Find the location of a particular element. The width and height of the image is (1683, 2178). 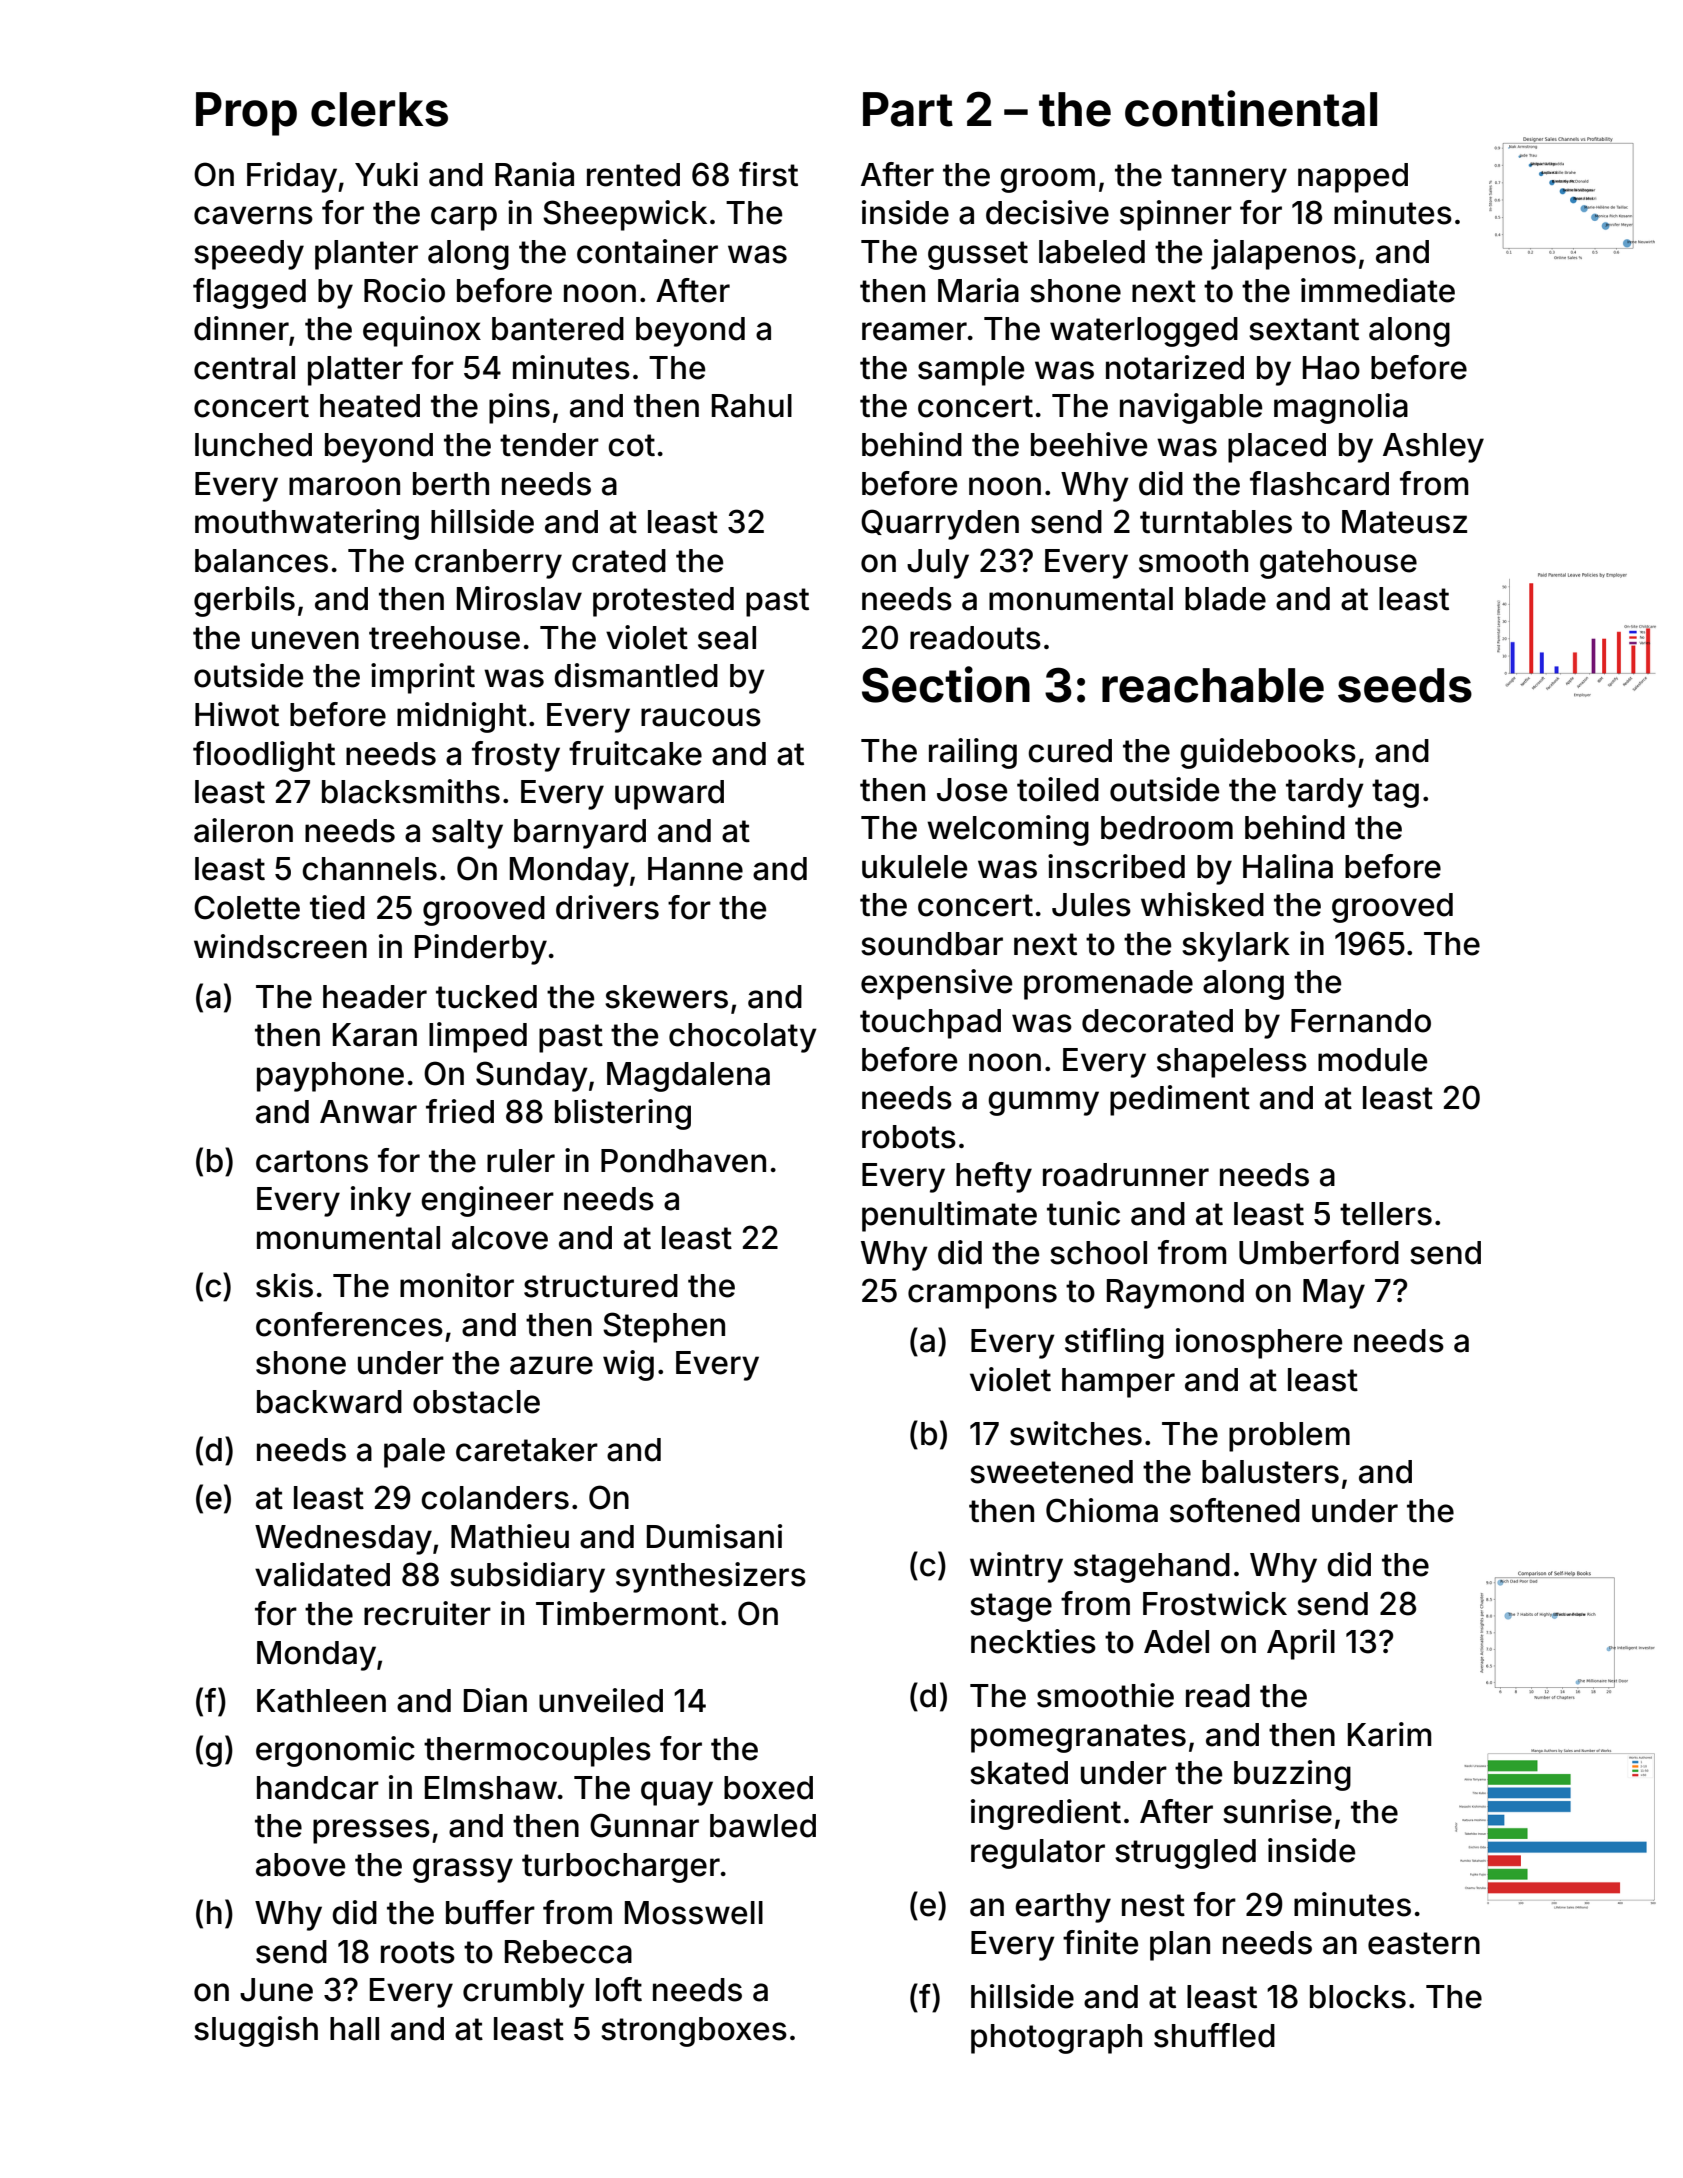

speedy is located at coordinates (249, 255).
